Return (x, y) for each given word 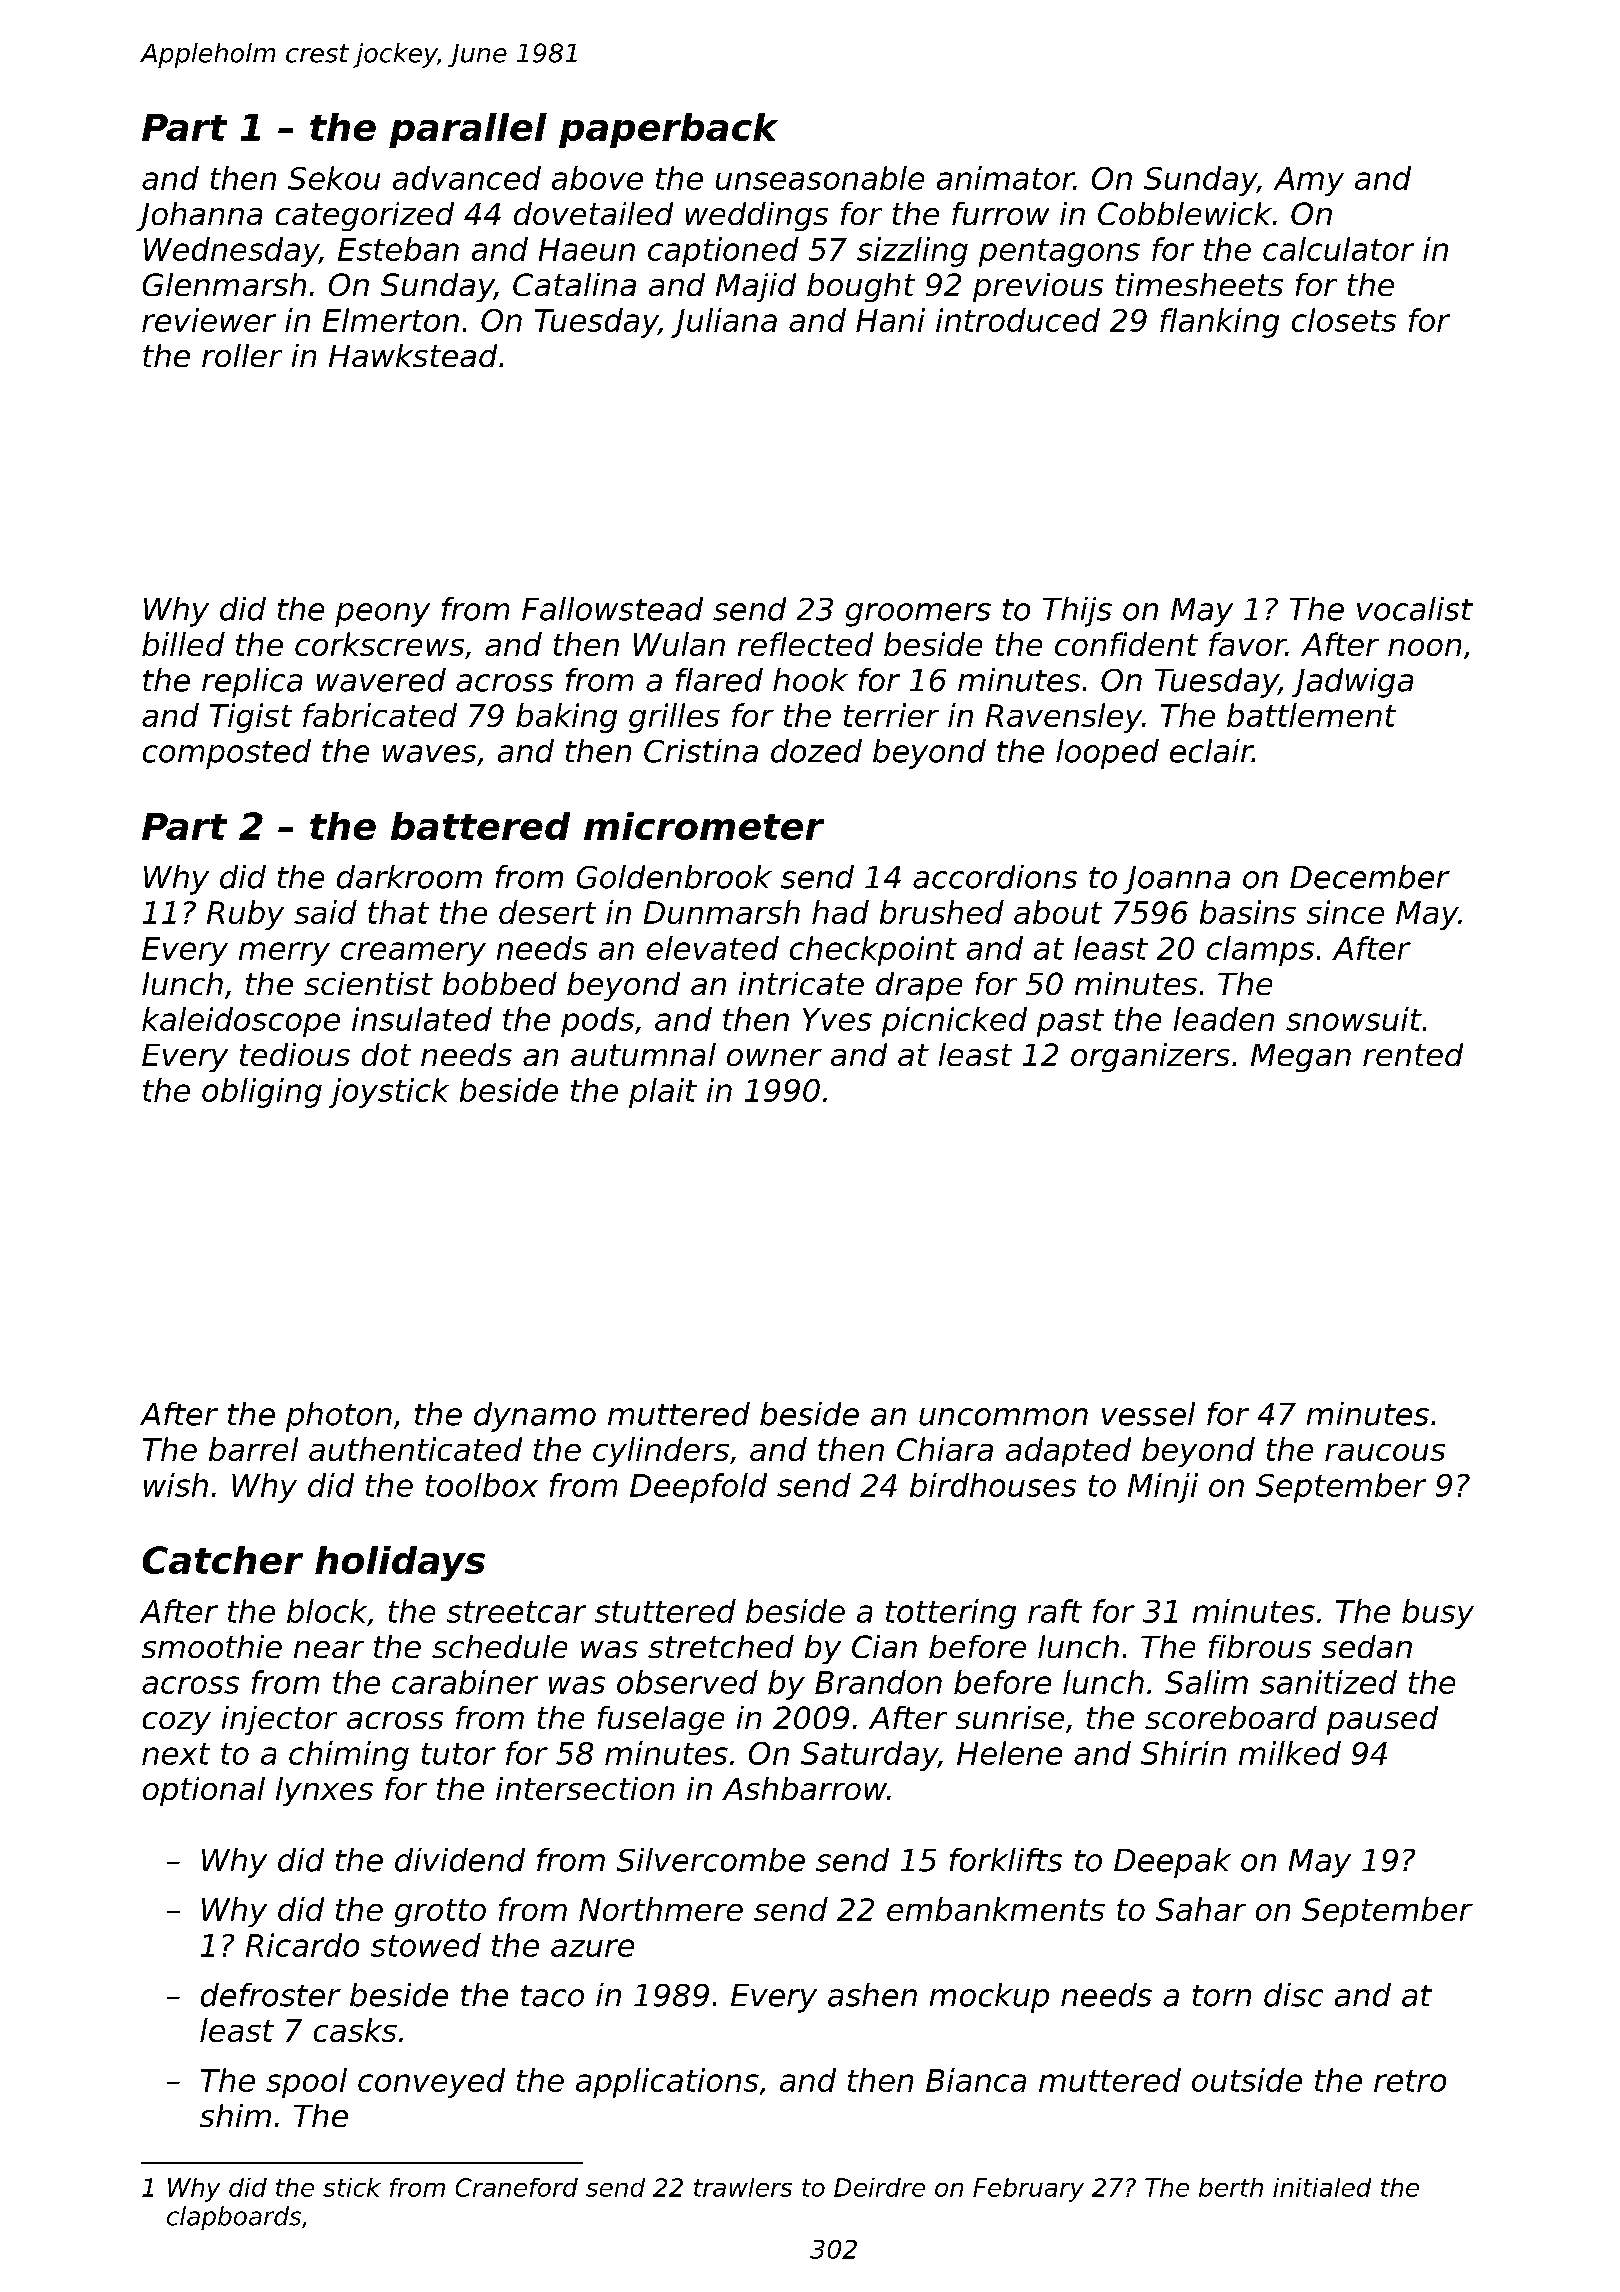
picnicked (954, 1022)
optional (204, 1791)
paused (1382, 1720)
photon (339, 1417)
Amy (1309, 181)
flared (719, 680)
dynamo (535, 1417)
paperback (668, 130)
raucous (1385, 1452)
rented (1413, 1054)
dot (386, 1054)
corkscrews (379, 644)
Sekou (334, 178)
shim (235, 2115)
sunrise (1010, 1717)
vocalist (1415, 609)
